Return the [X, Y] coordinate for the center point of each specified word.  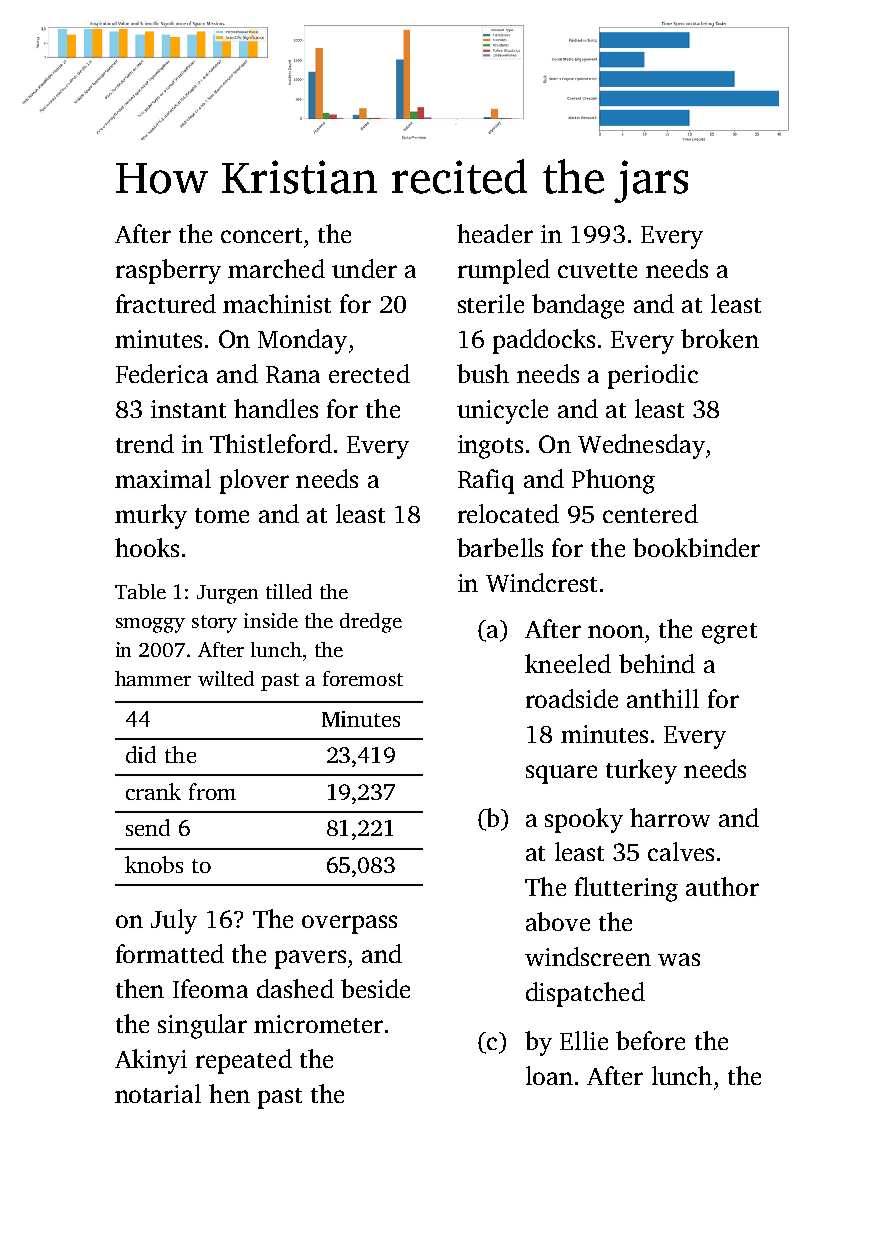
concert [261, 235]
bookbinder [696, 547]
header [495, 233]
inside [271, 620]
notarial [158, 1093]
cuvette [597, 270]
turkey [641, 771]
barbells [500, 547]
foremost [363, 678]
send [148, 827]
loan [549, 1075]
